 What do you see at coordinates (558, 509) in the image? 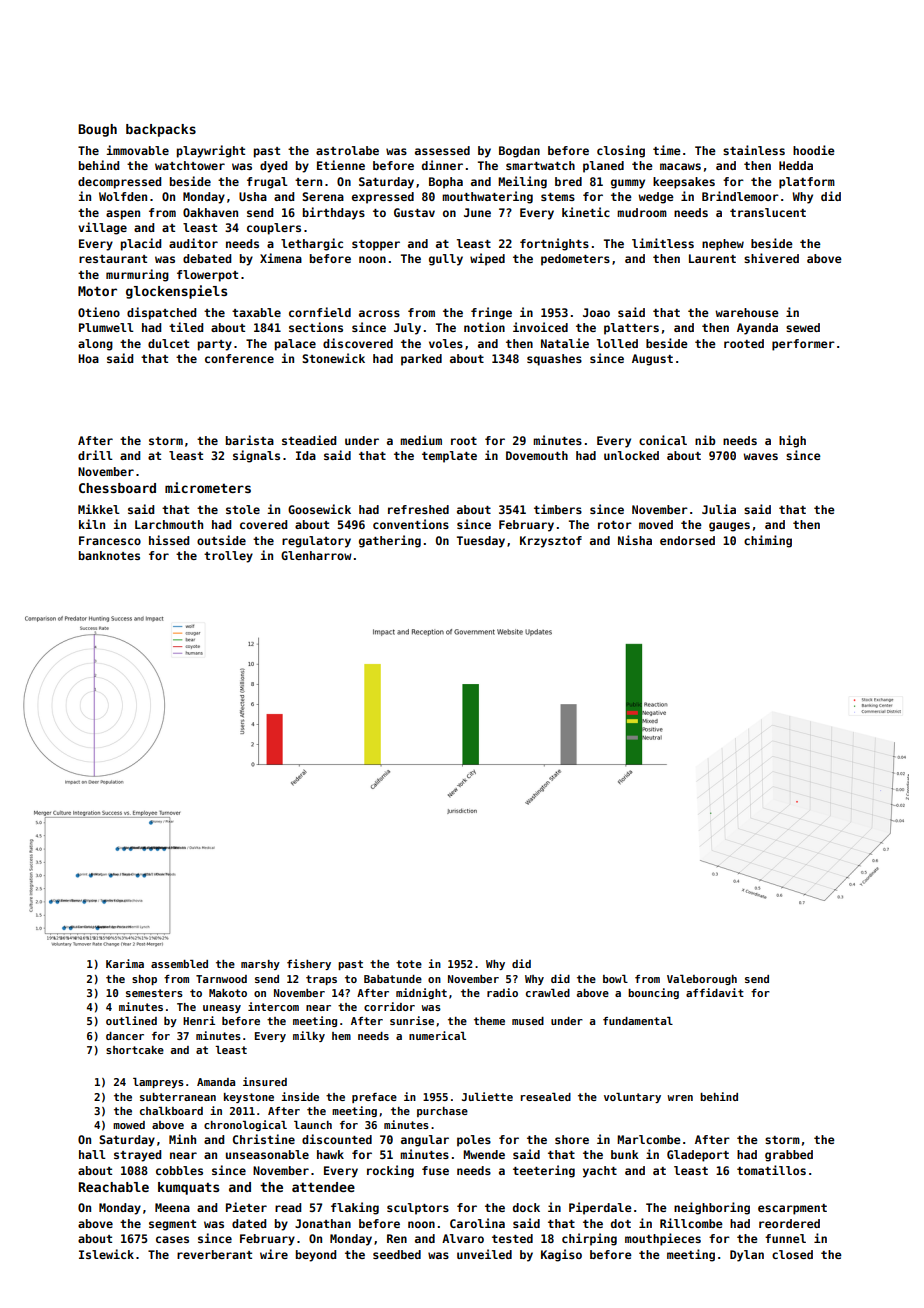
I see `timbers` at bounding box center [558, 509].
